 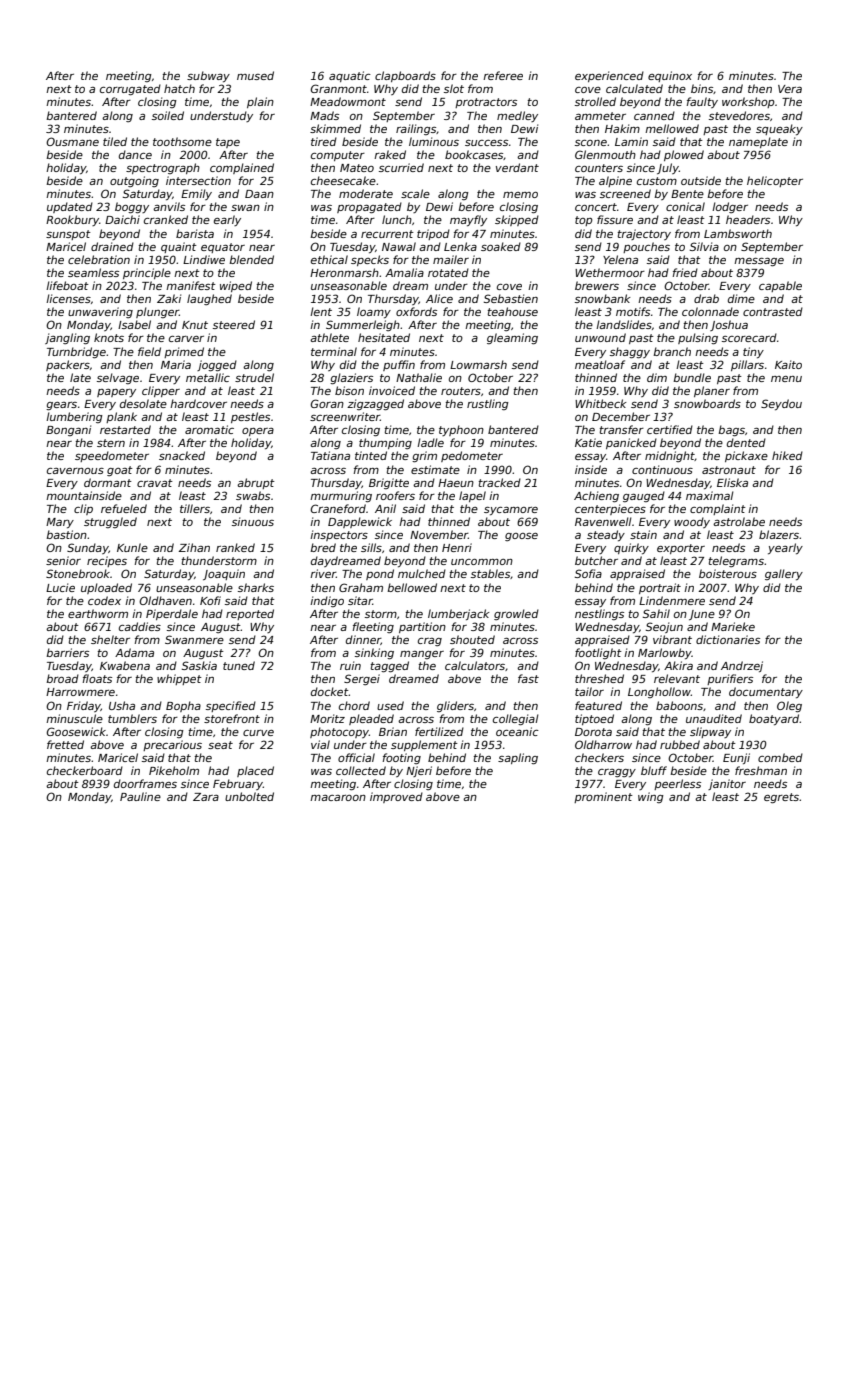 I want to click on bellowed, so click(x=412, y=587).
